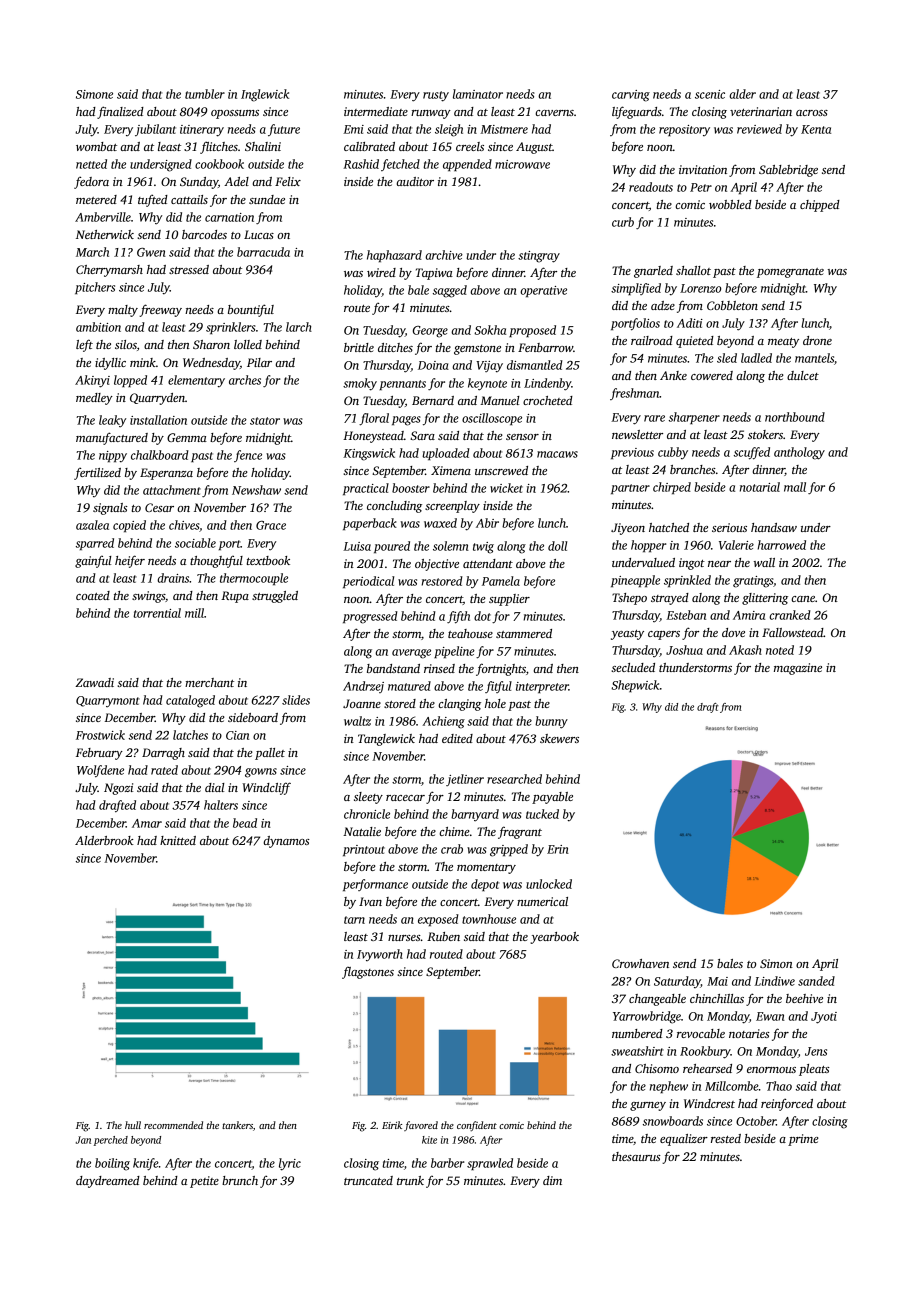 The height and width of the screenshot is (1308, 924). I want to click on scenic, so click(710, 94).
